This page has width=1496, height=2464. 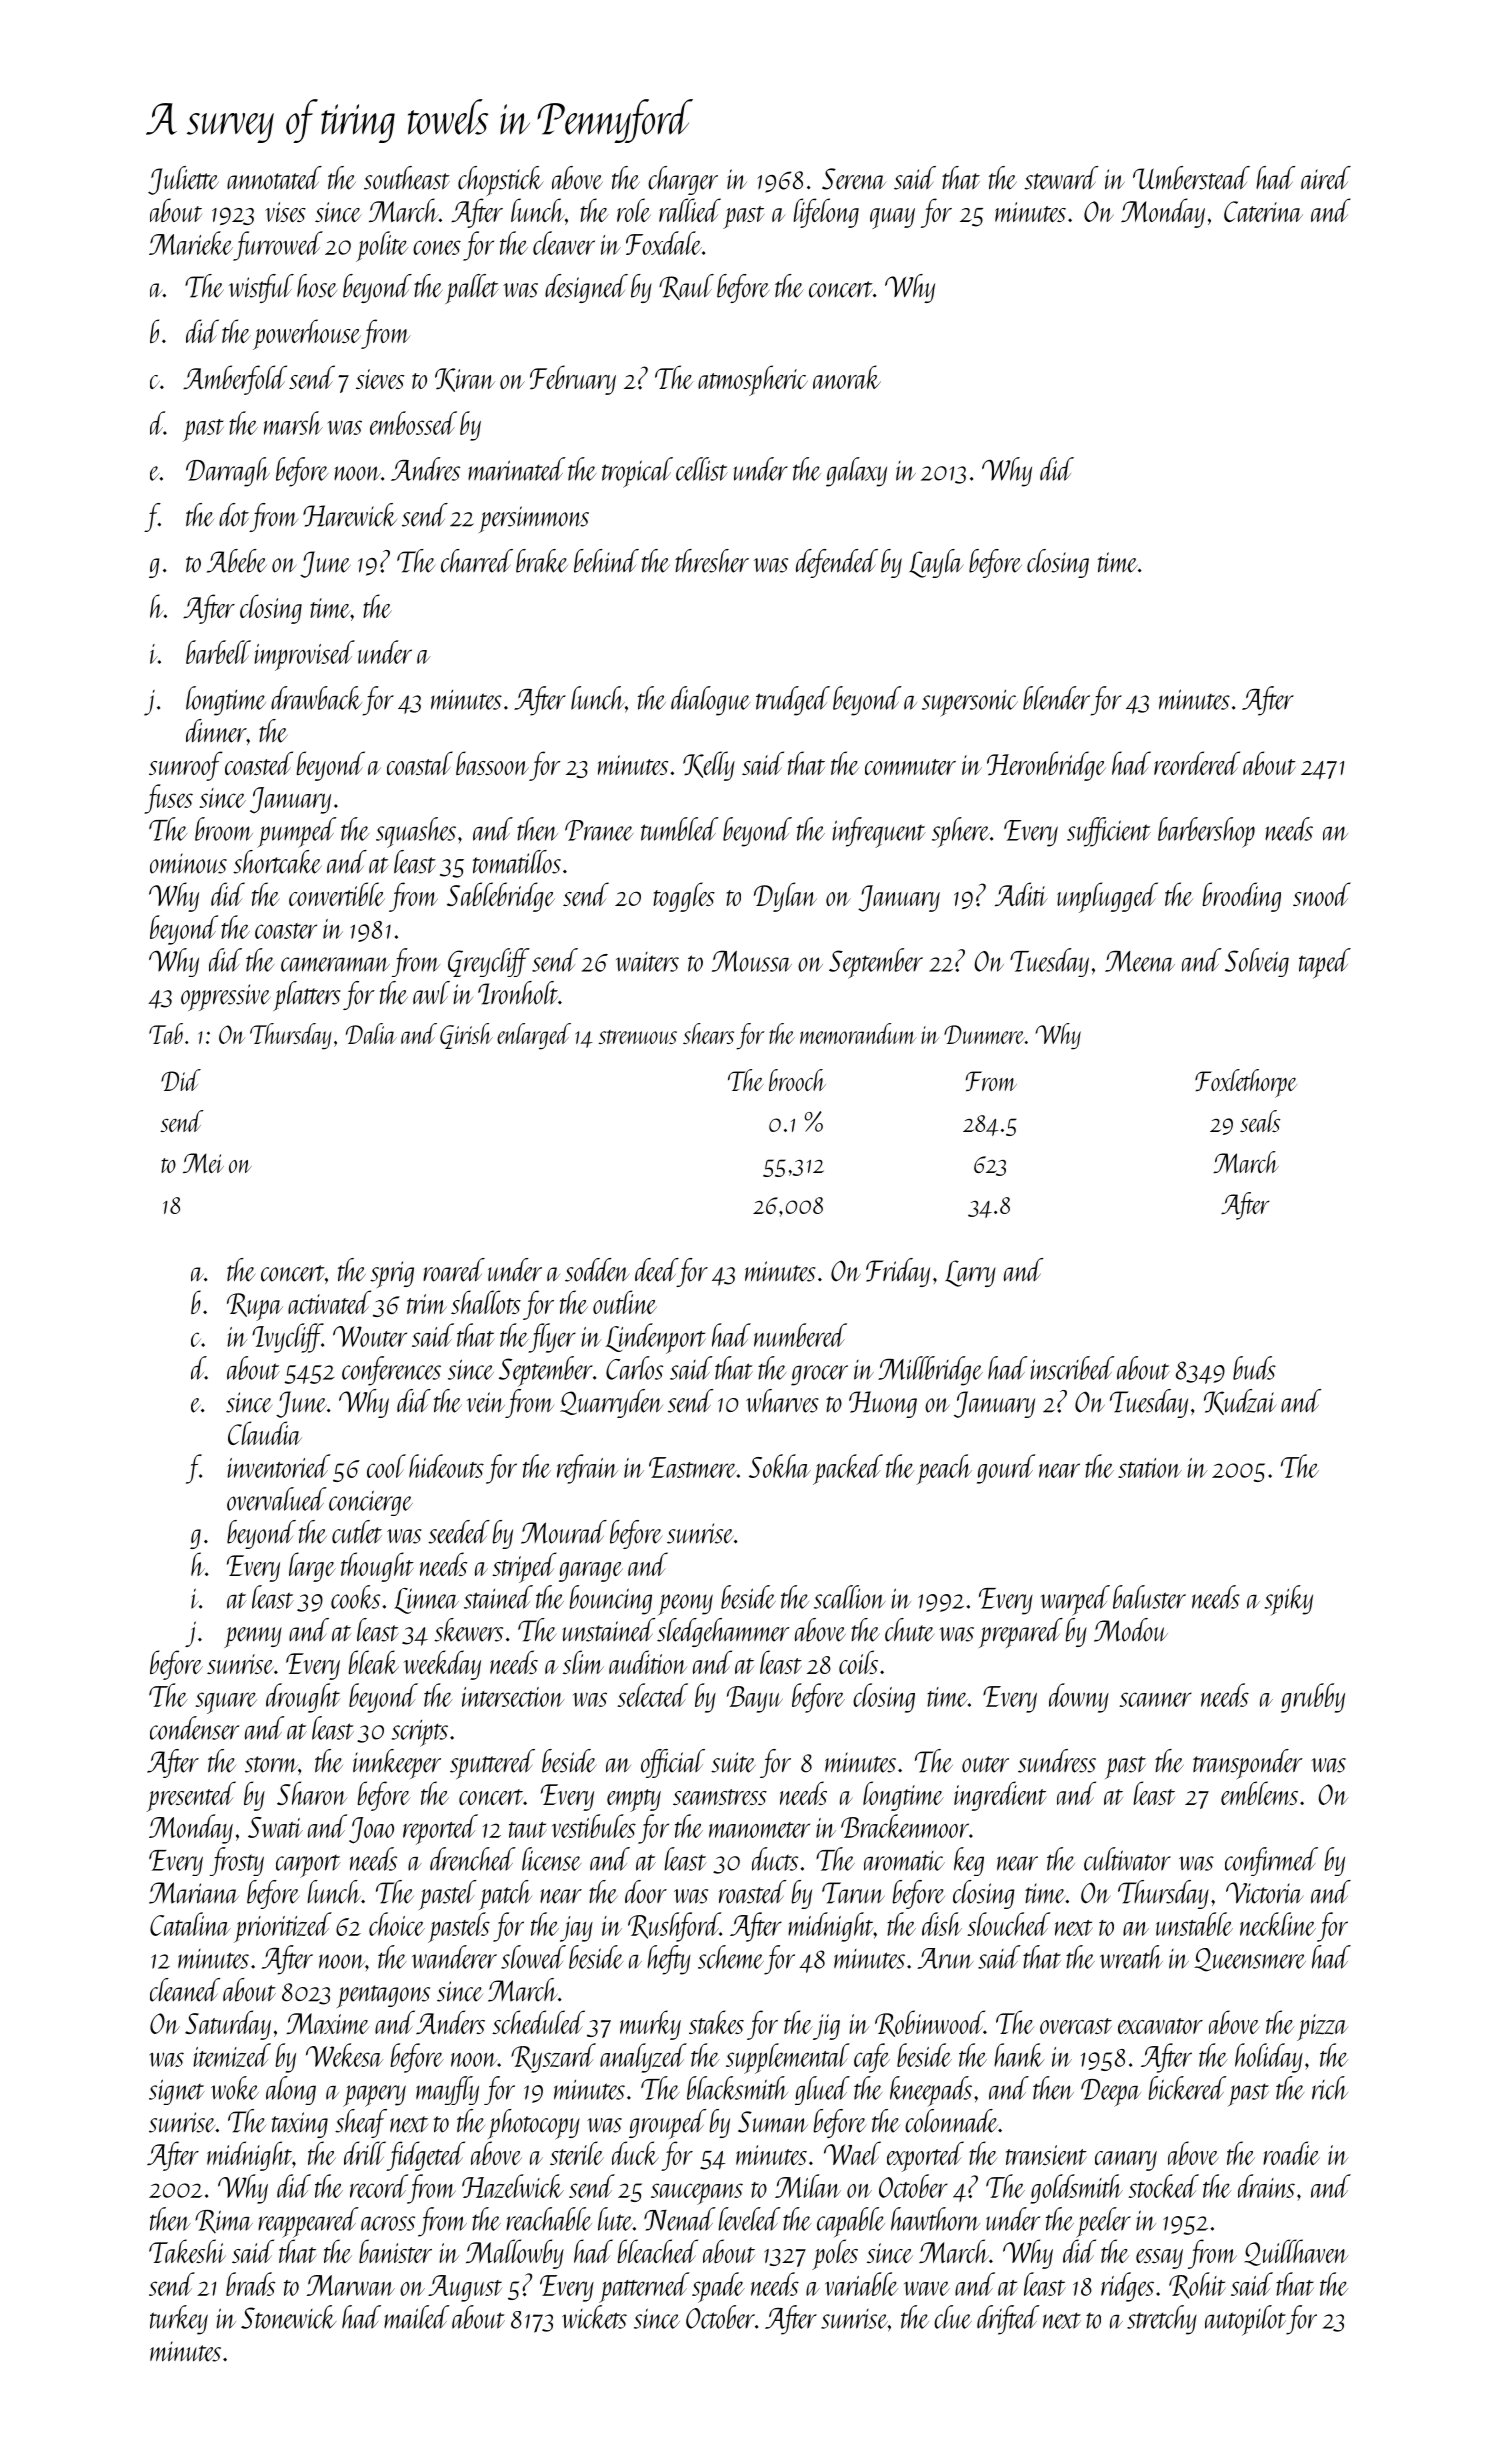 I want to click on southeast, so click(x=407, y=178).
